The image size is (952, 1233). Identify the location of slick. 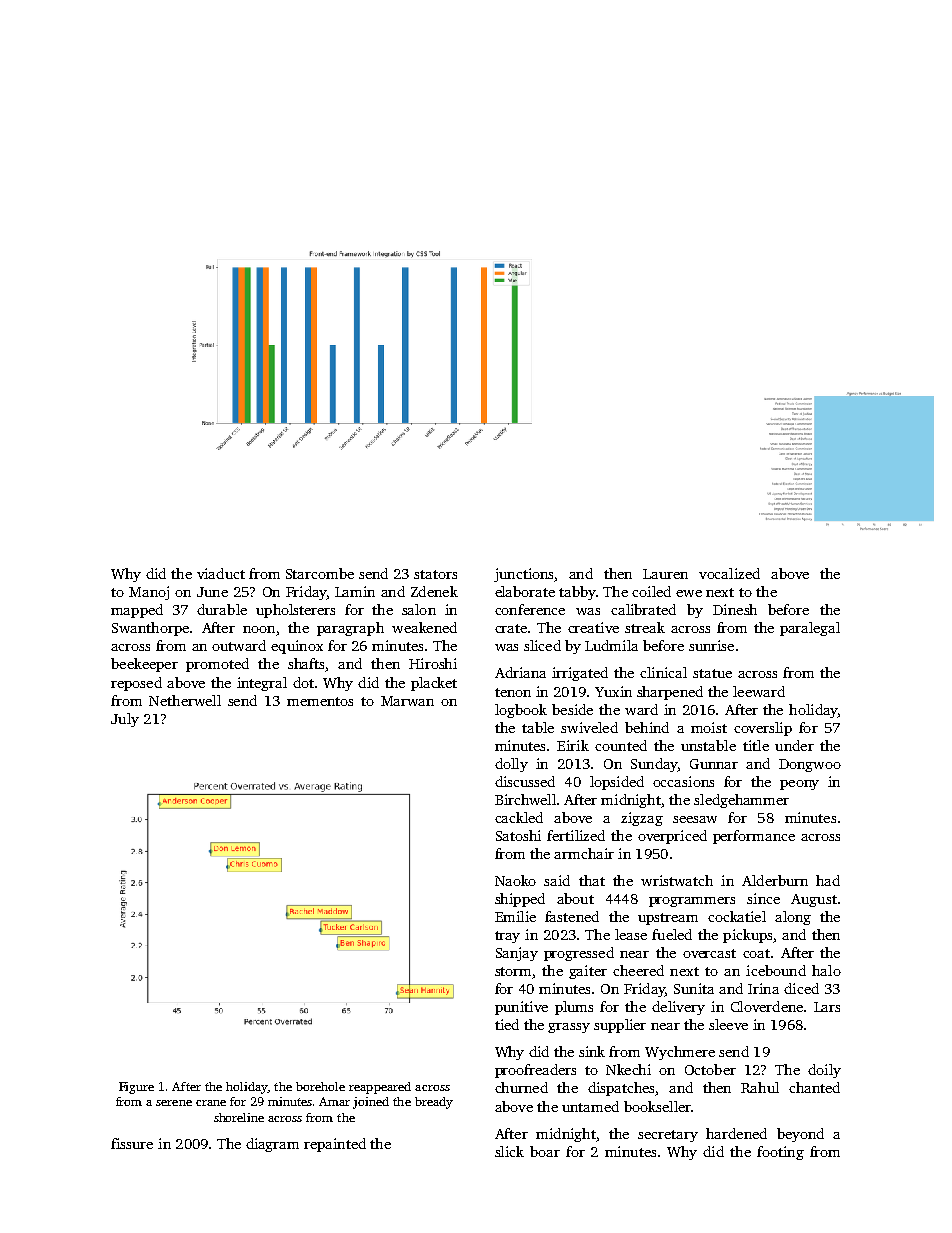
(509, 1151).
